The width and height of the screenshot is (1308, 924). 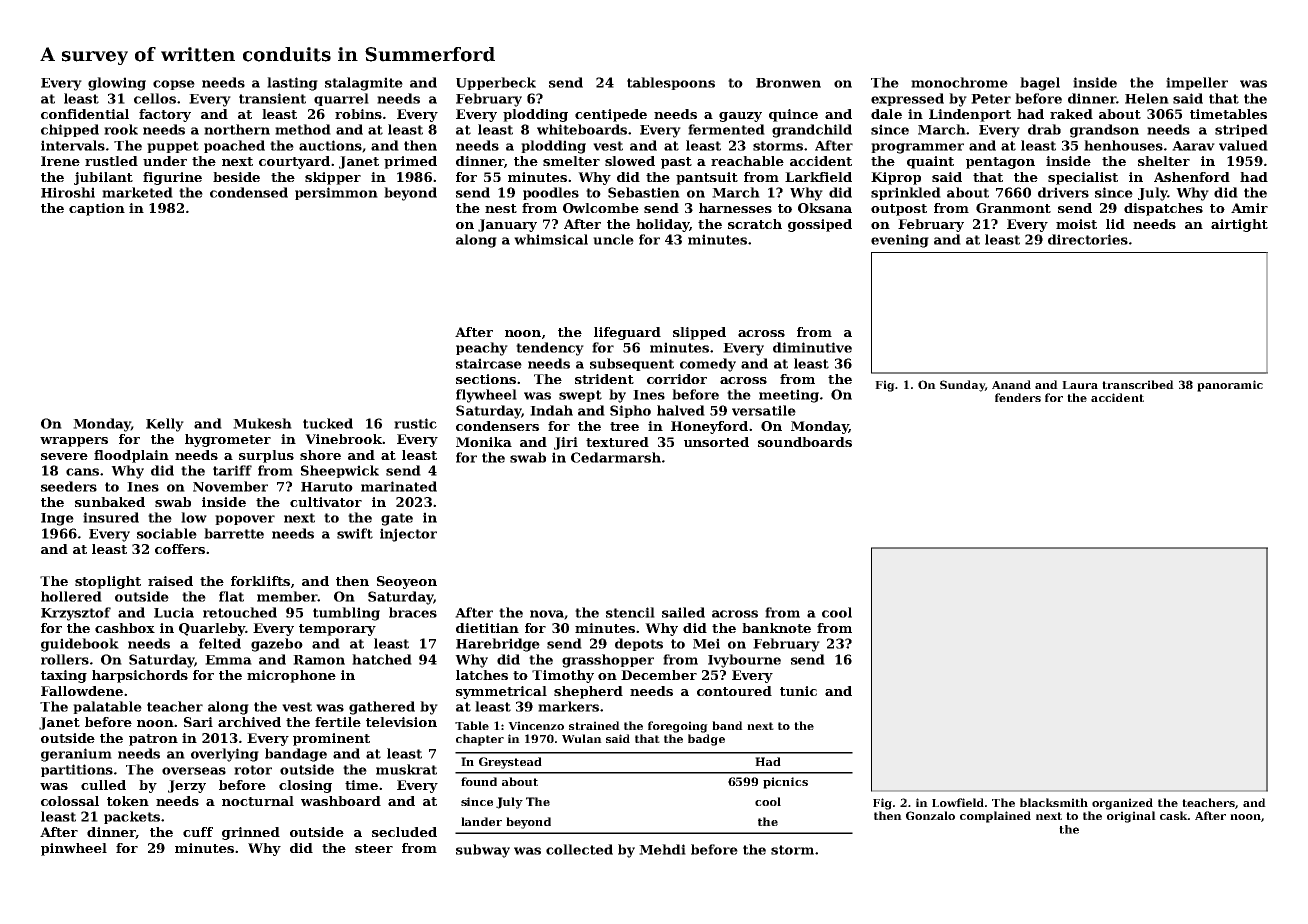 What do you see at coordinates (1193, 146) in the screenshot?
I see `Aarav` at bounding box center [1193, 146].
